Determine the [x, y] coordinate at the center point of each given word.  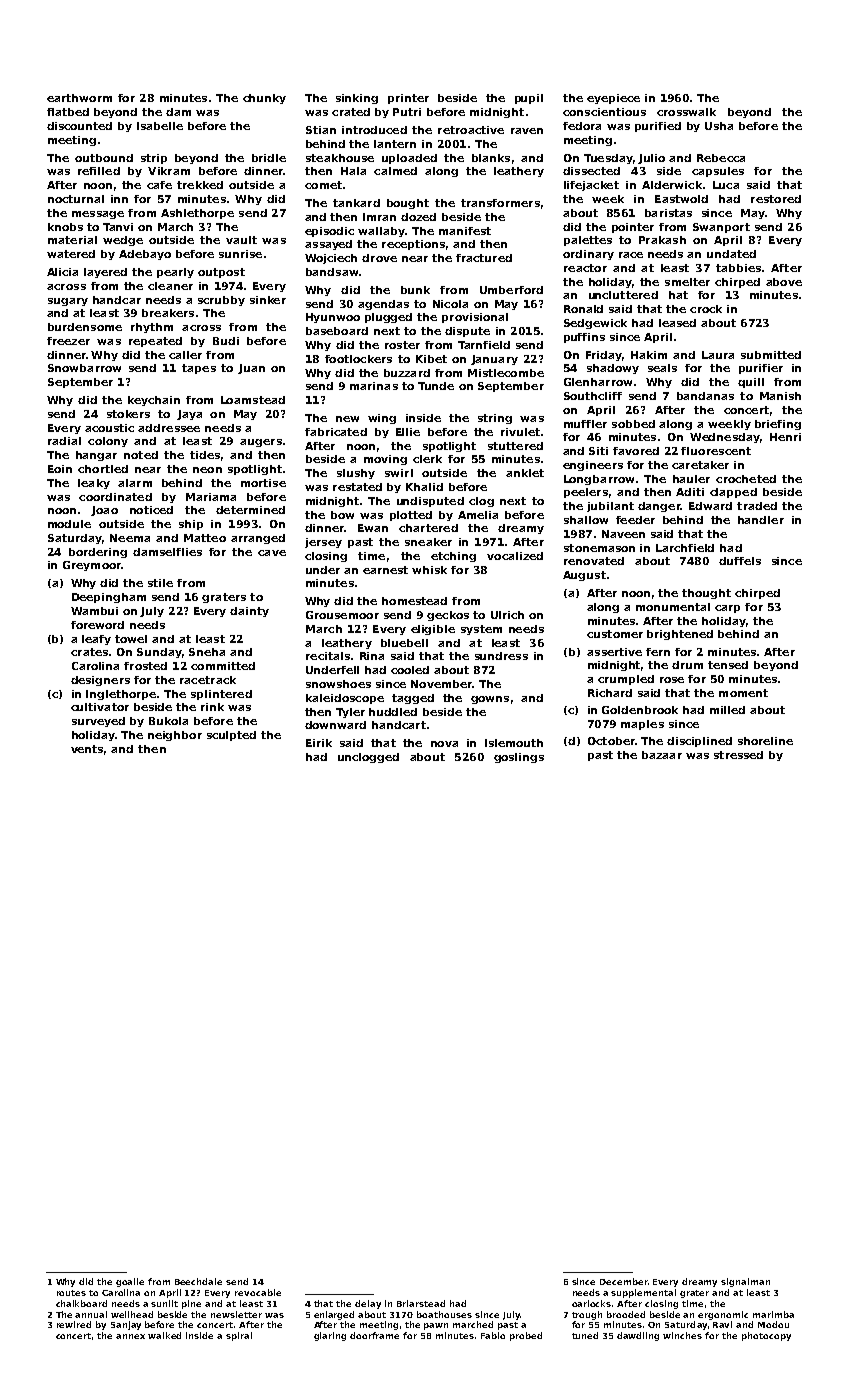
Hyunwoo [333, 318]
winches [682, 1335]
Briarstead [421, 1303]
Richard [610, 693]
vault [241, 240]
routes [71, 1293]
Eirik [319, 743]
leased [677, 323]
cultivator [100, 707]
